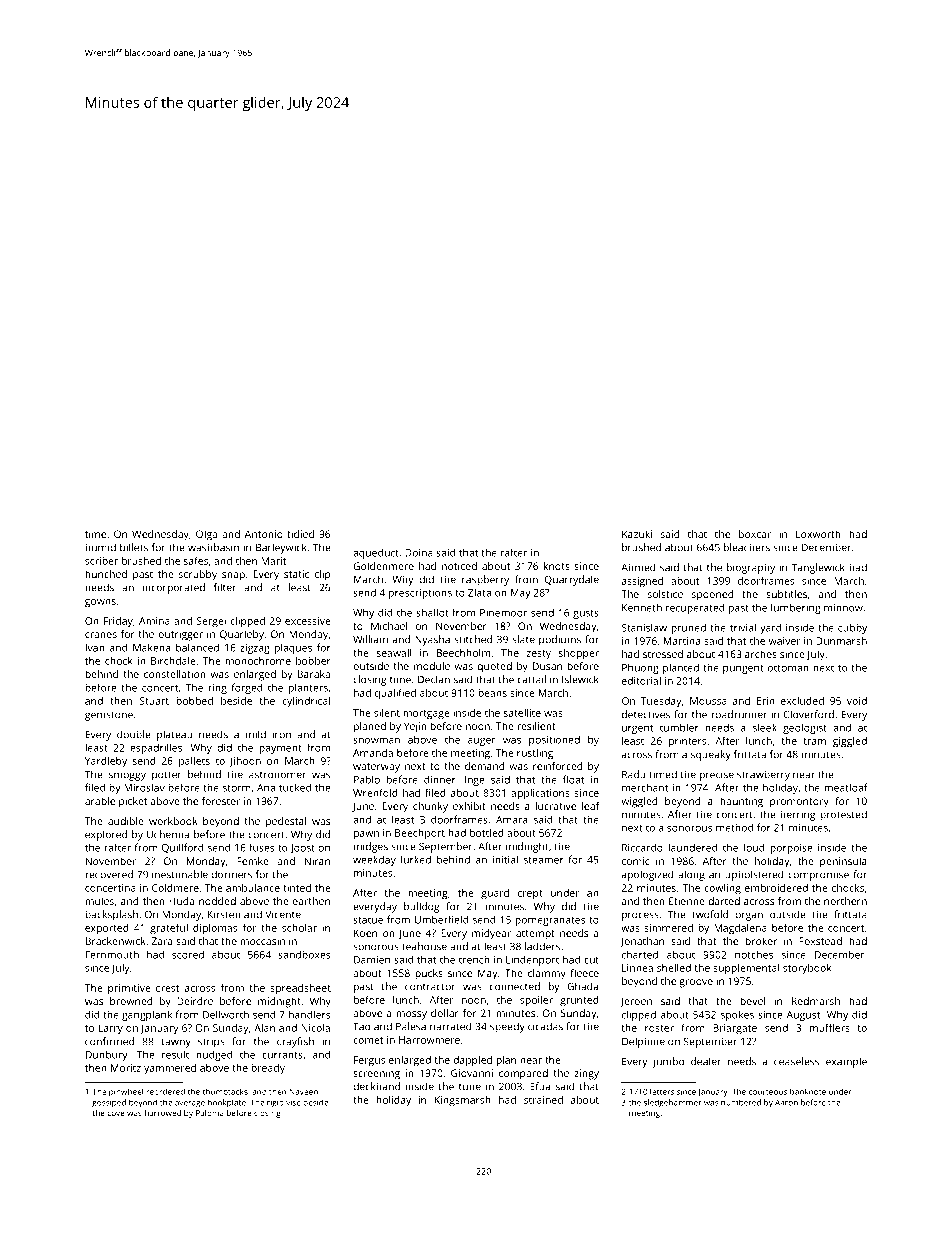 This document has width=952, height=1233. Describe the element at coordinates (389, 626) in the document. I see `Michael` at that location.
